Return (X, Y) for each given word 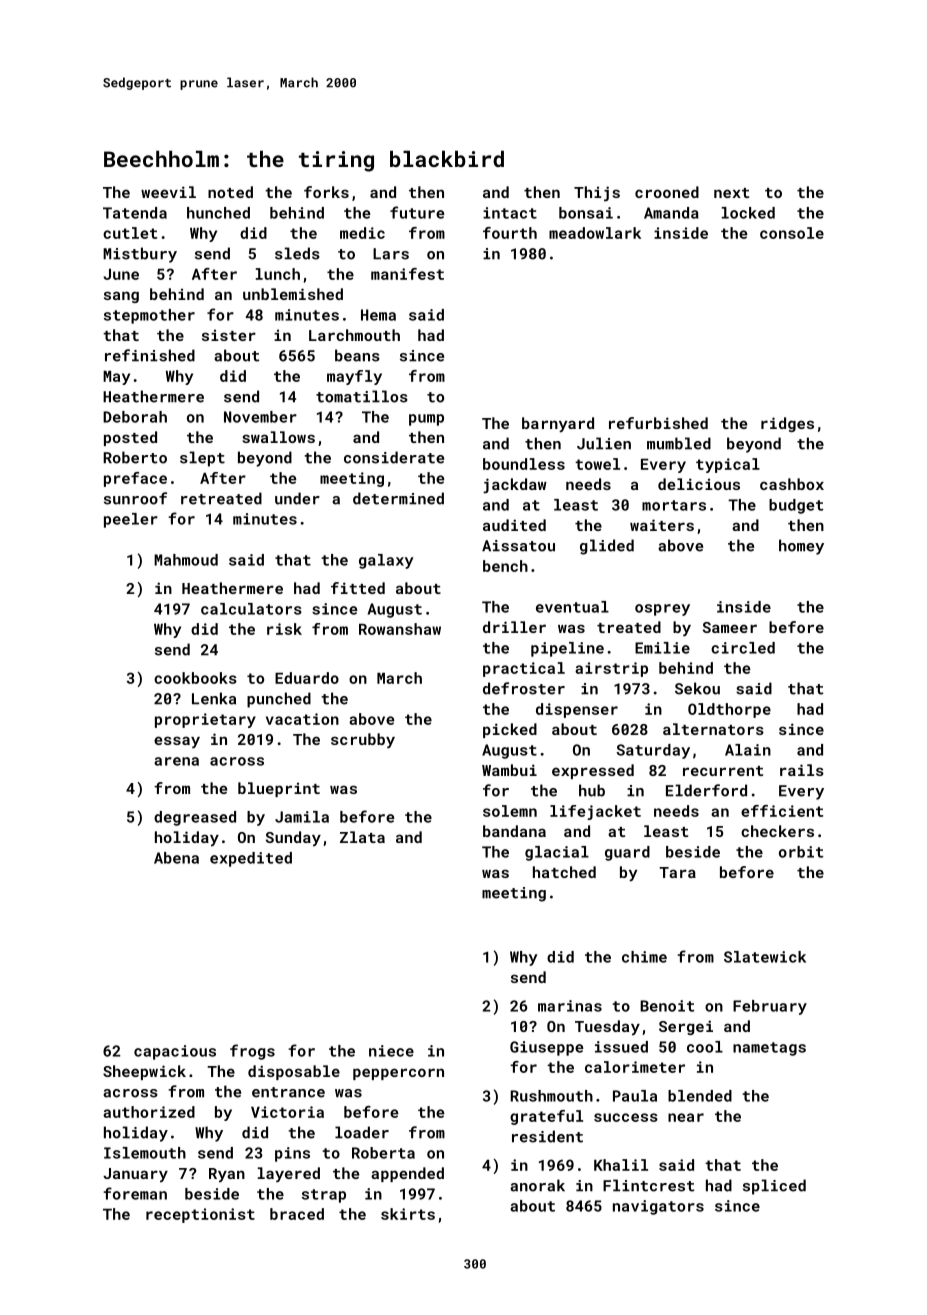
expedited (251, 859)
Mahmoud (186, 560)
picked (510, 730)
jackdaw (515, 486)
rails (802, 770)
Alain (748, 750)
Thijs (597, 194)
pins (292, 1154)
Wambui (509, 770)
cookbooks (195, 678)
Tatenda (135, 213)
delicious (699, 484)
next (731, 193)
